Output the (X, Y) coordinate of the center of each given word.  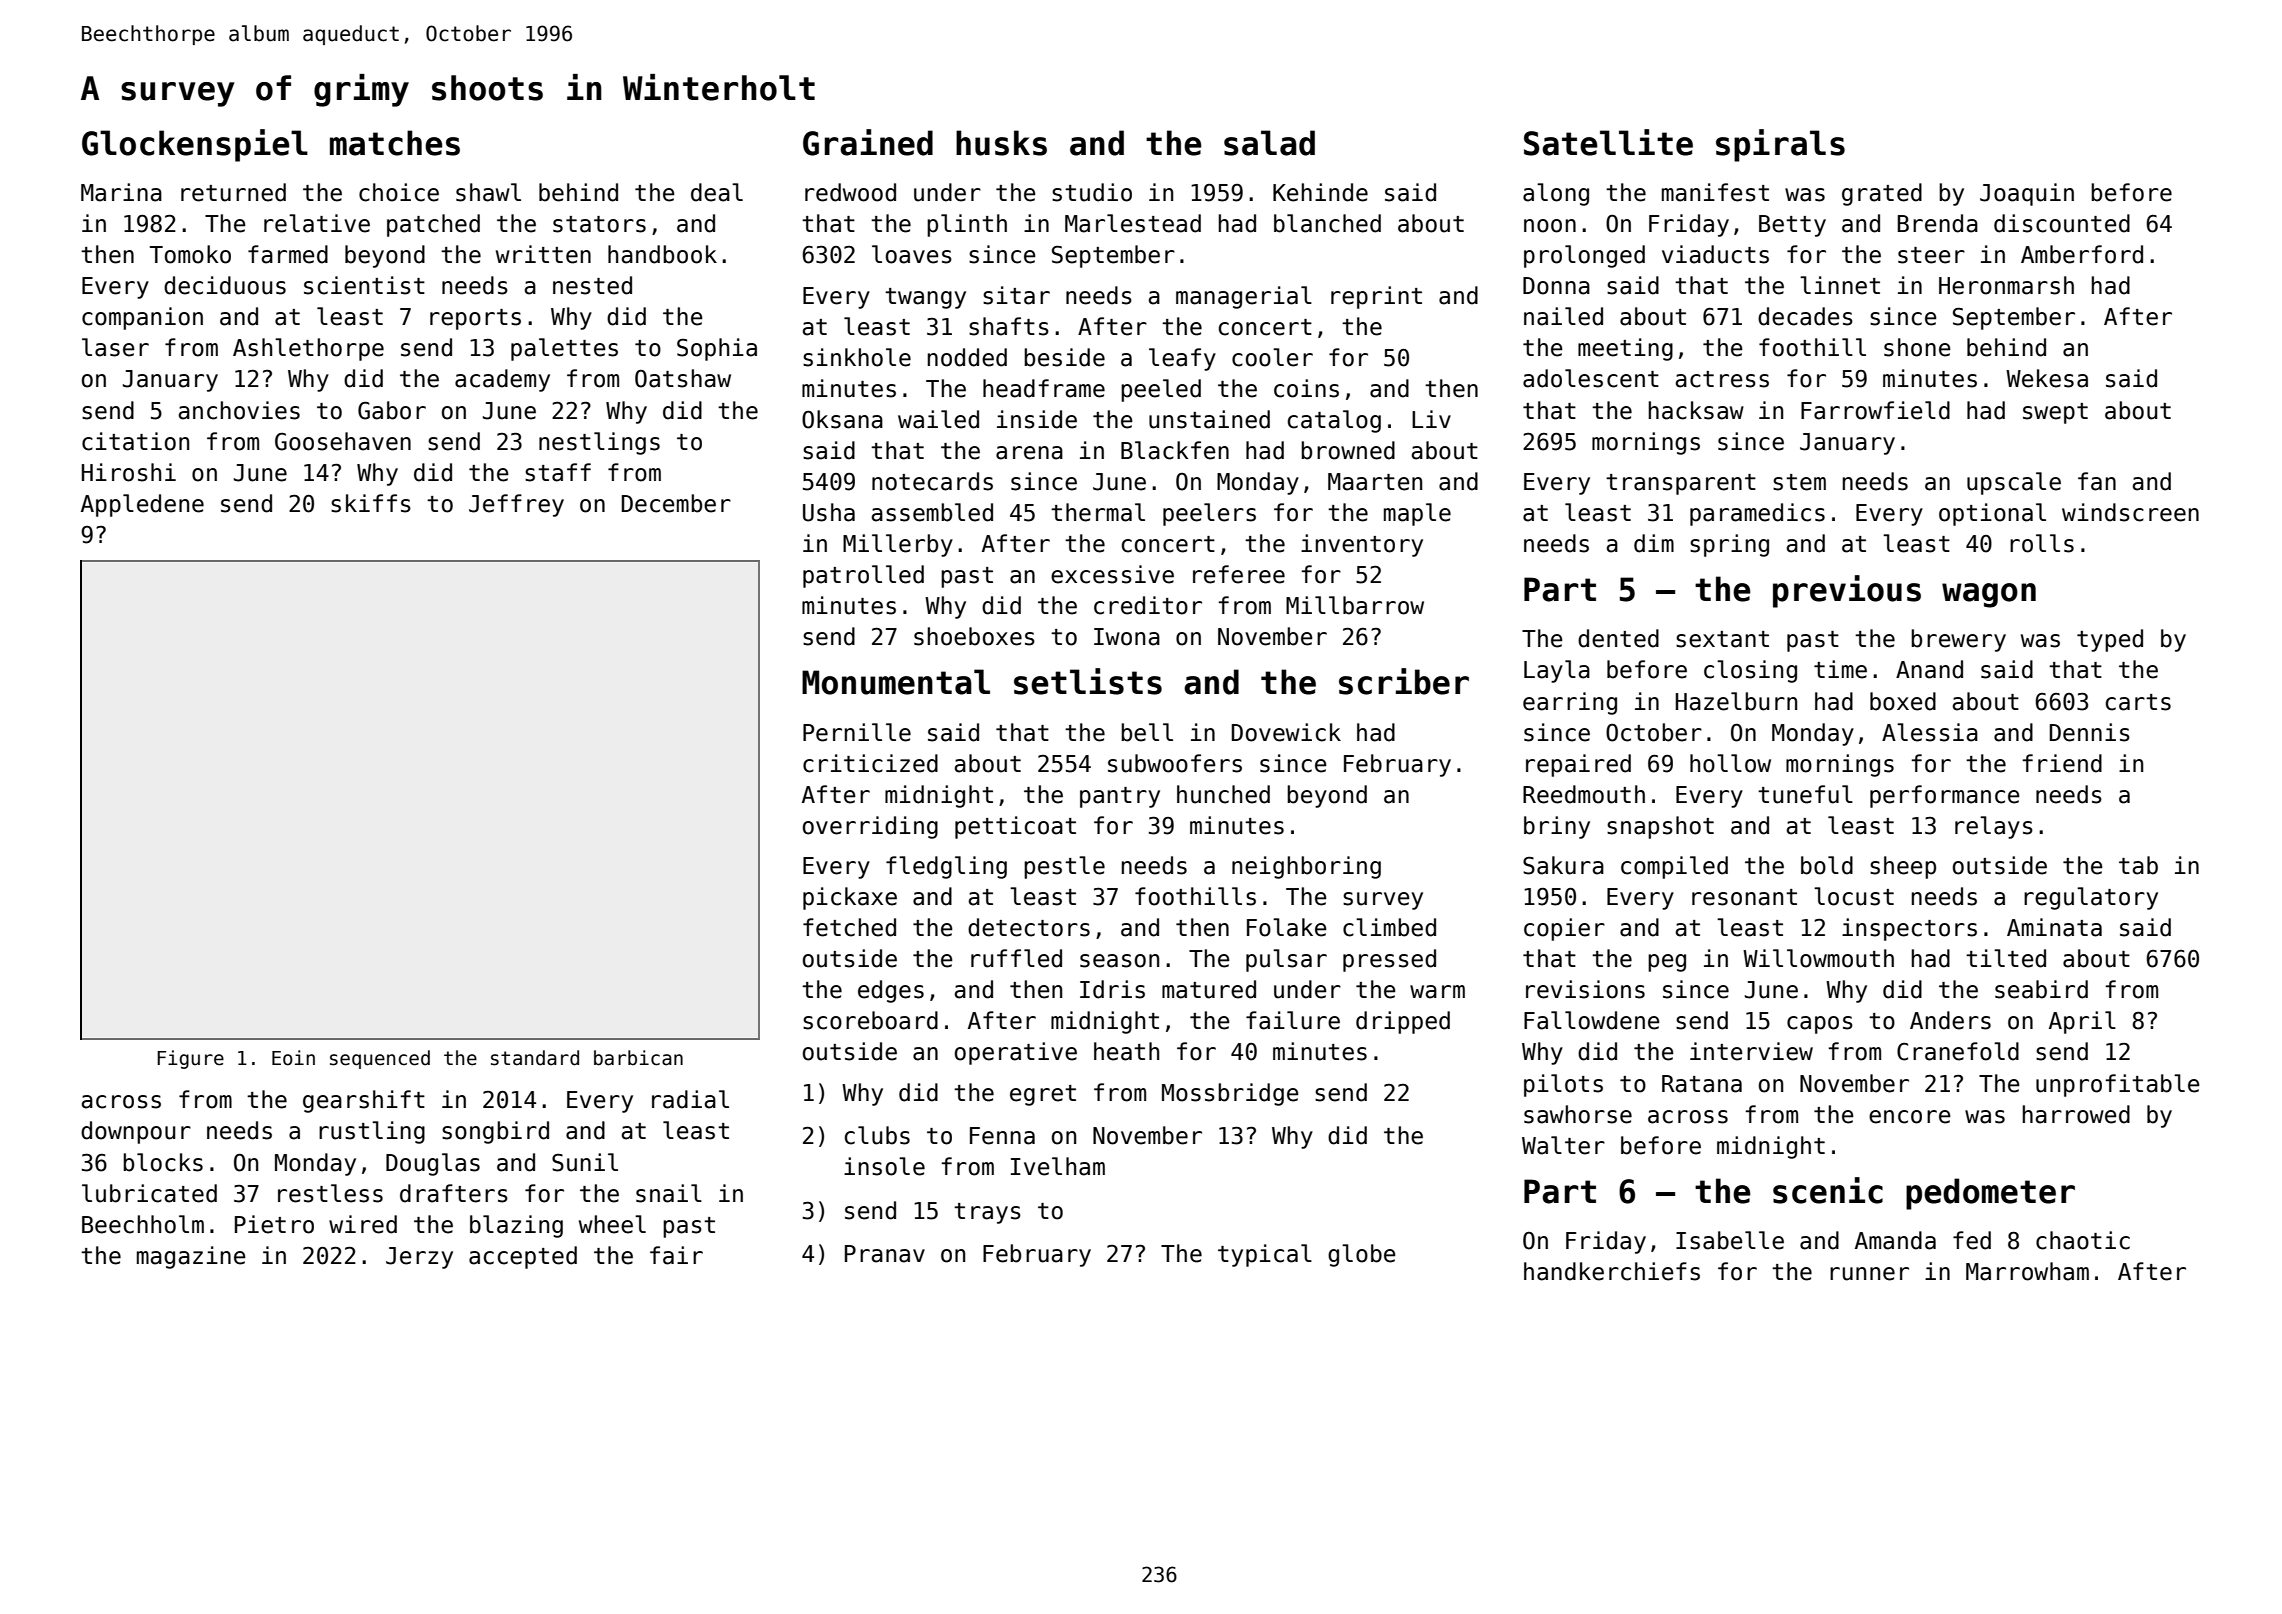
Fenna (1002, 1136)
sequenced (380, 1059)
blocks (163, 1162)
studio (1092, 192)
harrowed (2076, 1114)
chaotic (2083, 1240)
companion (142, 318)
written (543, 254)
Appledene (142, 505)
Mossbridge (1230, 1094)
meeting (1625, 349)
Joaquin (2027, 194)
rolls (2042, 543)
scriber (1404, 681)
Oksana (842, 419)
